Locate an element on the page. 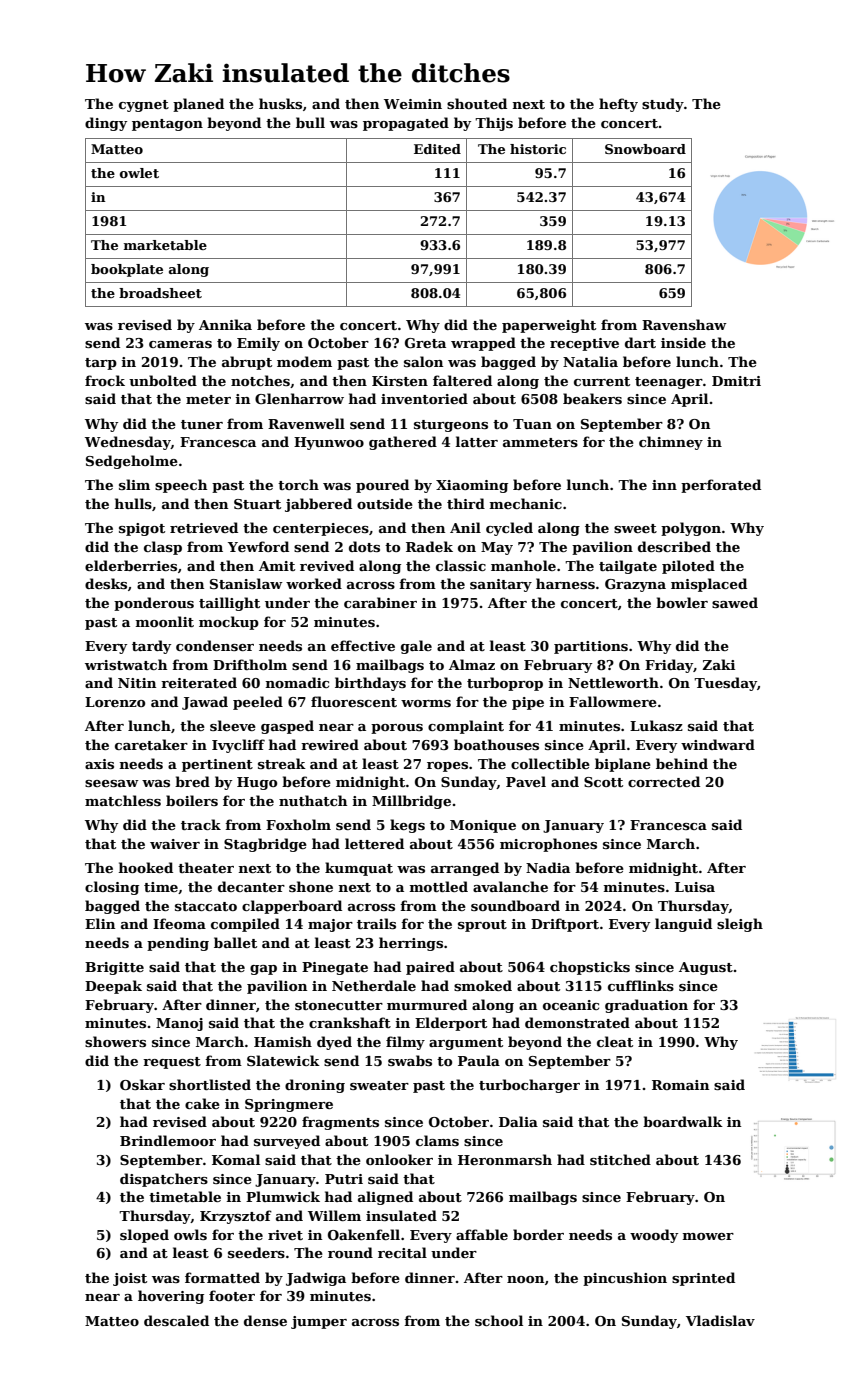 The height and width of the image is (1400, 849). study is located at coordinates (663, 105).
